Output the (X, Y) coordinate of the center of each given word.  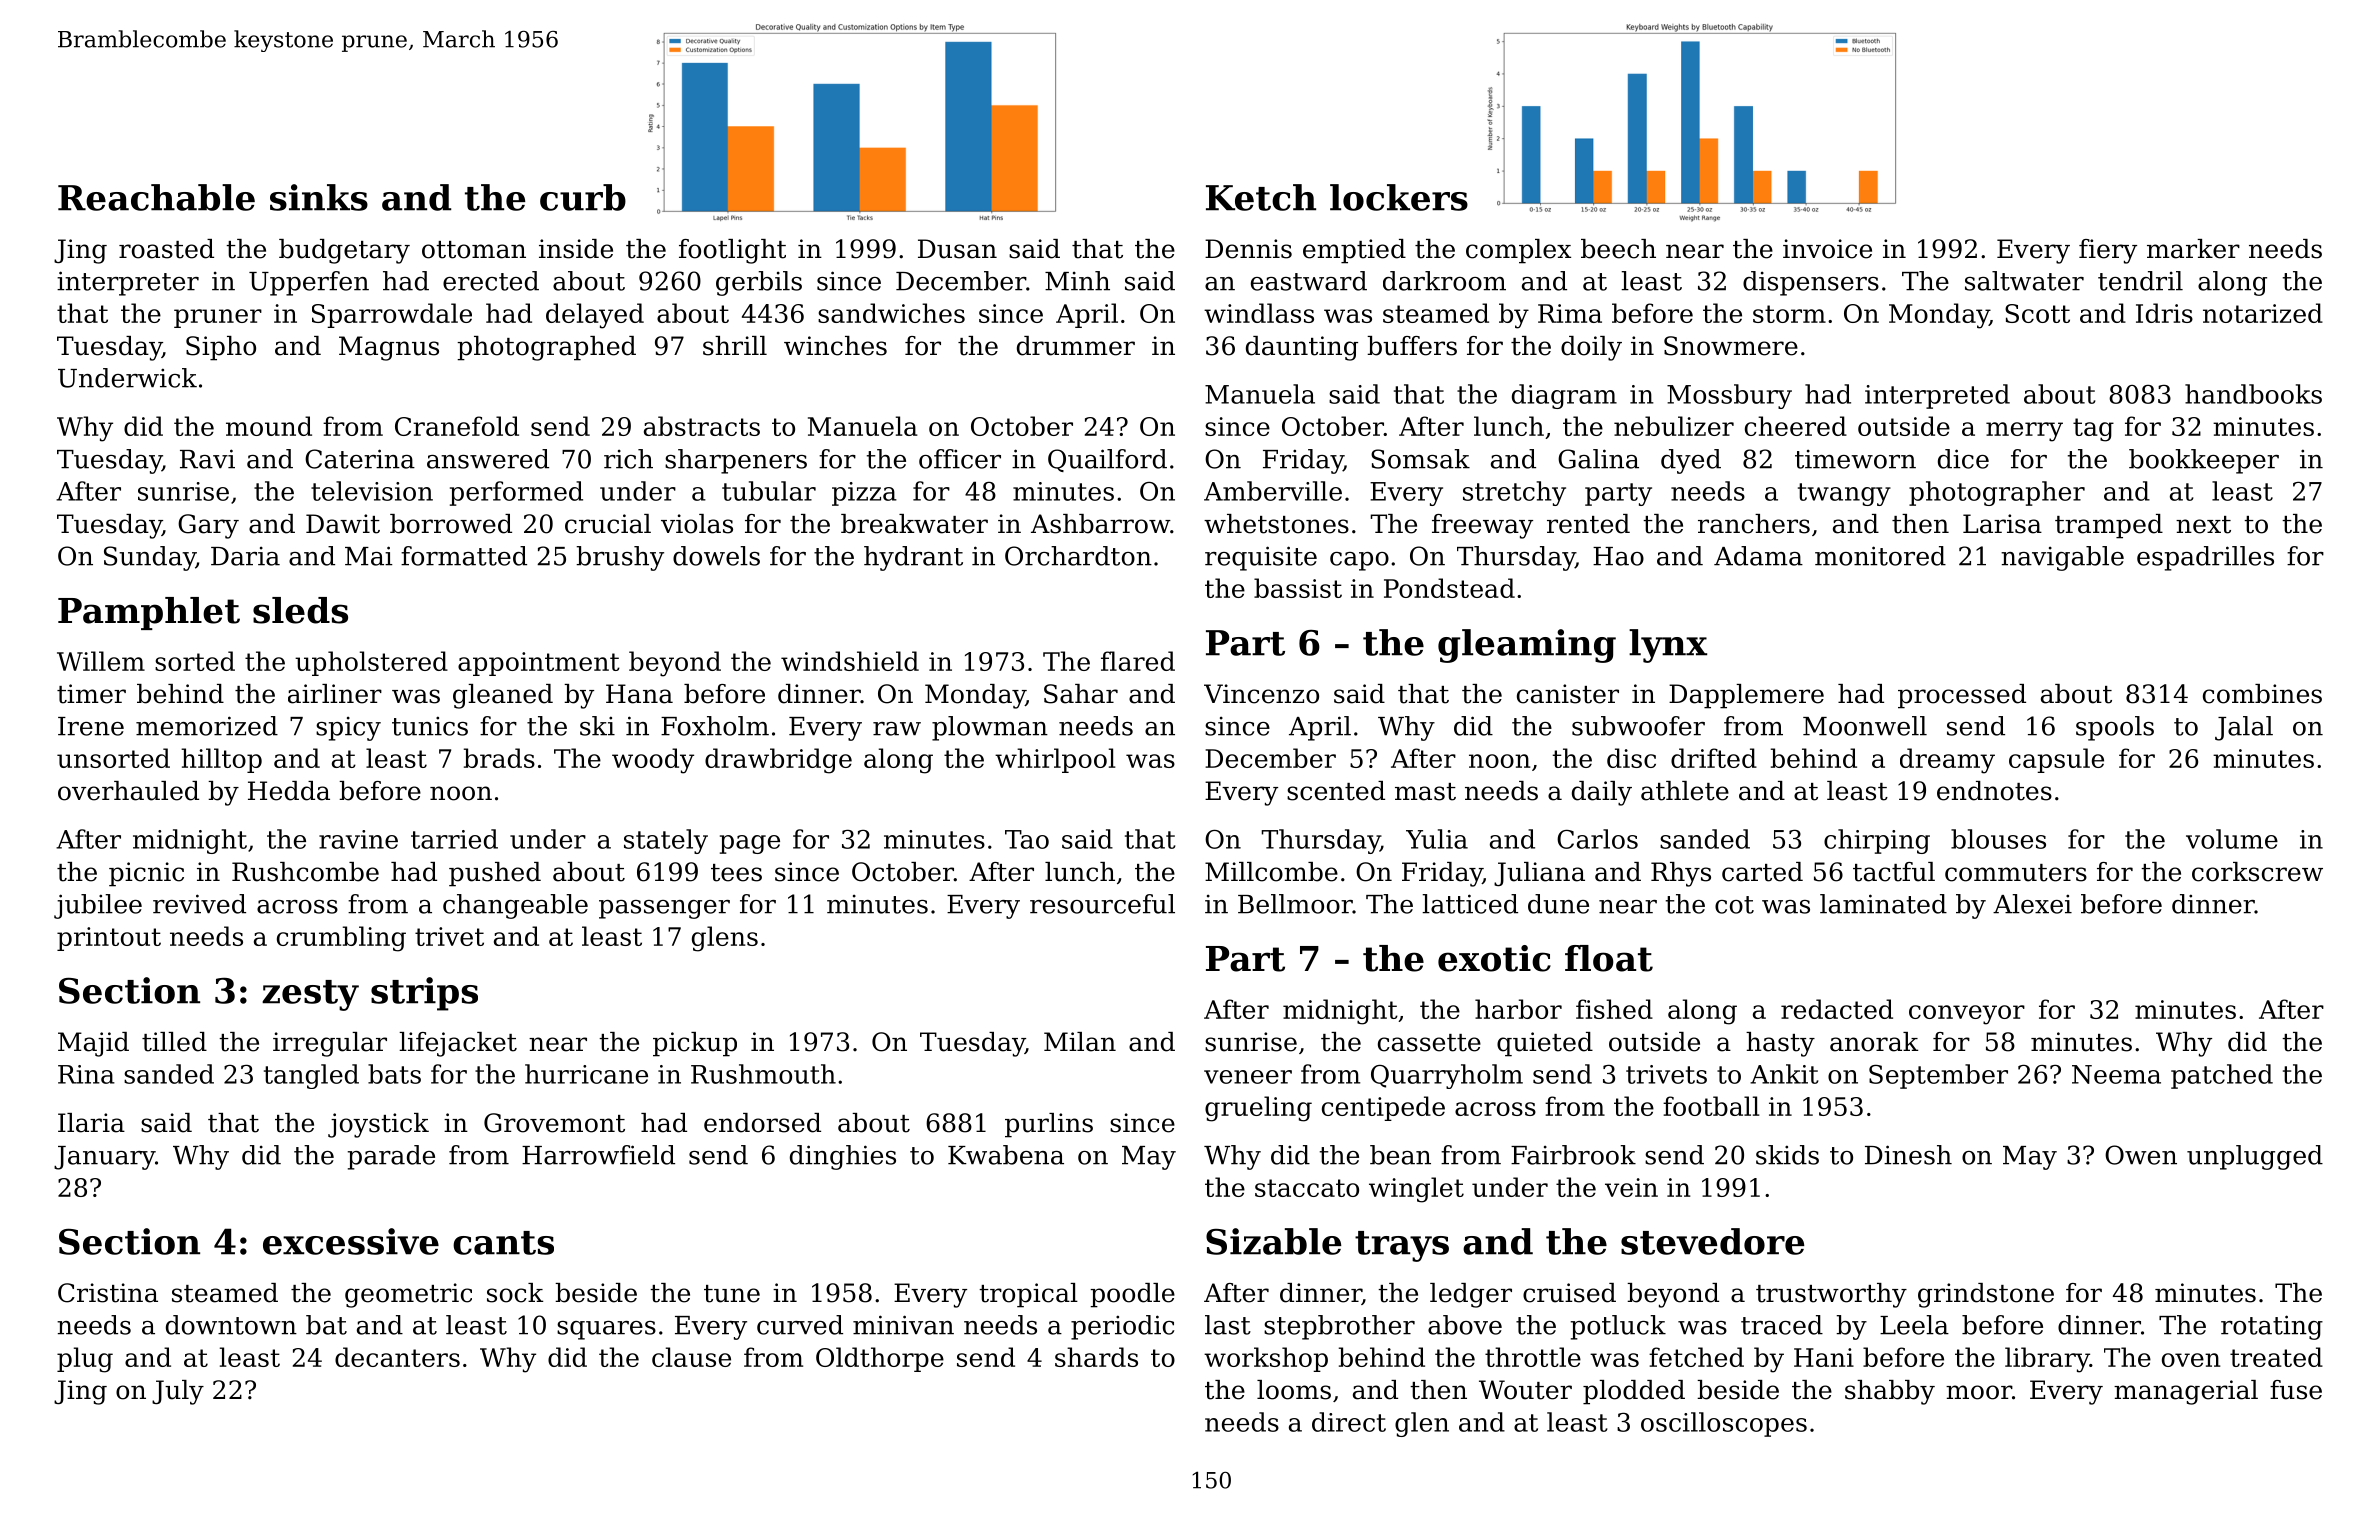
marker (2193, 249)
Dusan (957, 249)
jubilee (98, 906)
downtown (231, 1325)
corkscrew (2257, 872)
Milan (1080, 1042)
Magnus (389, 348)
